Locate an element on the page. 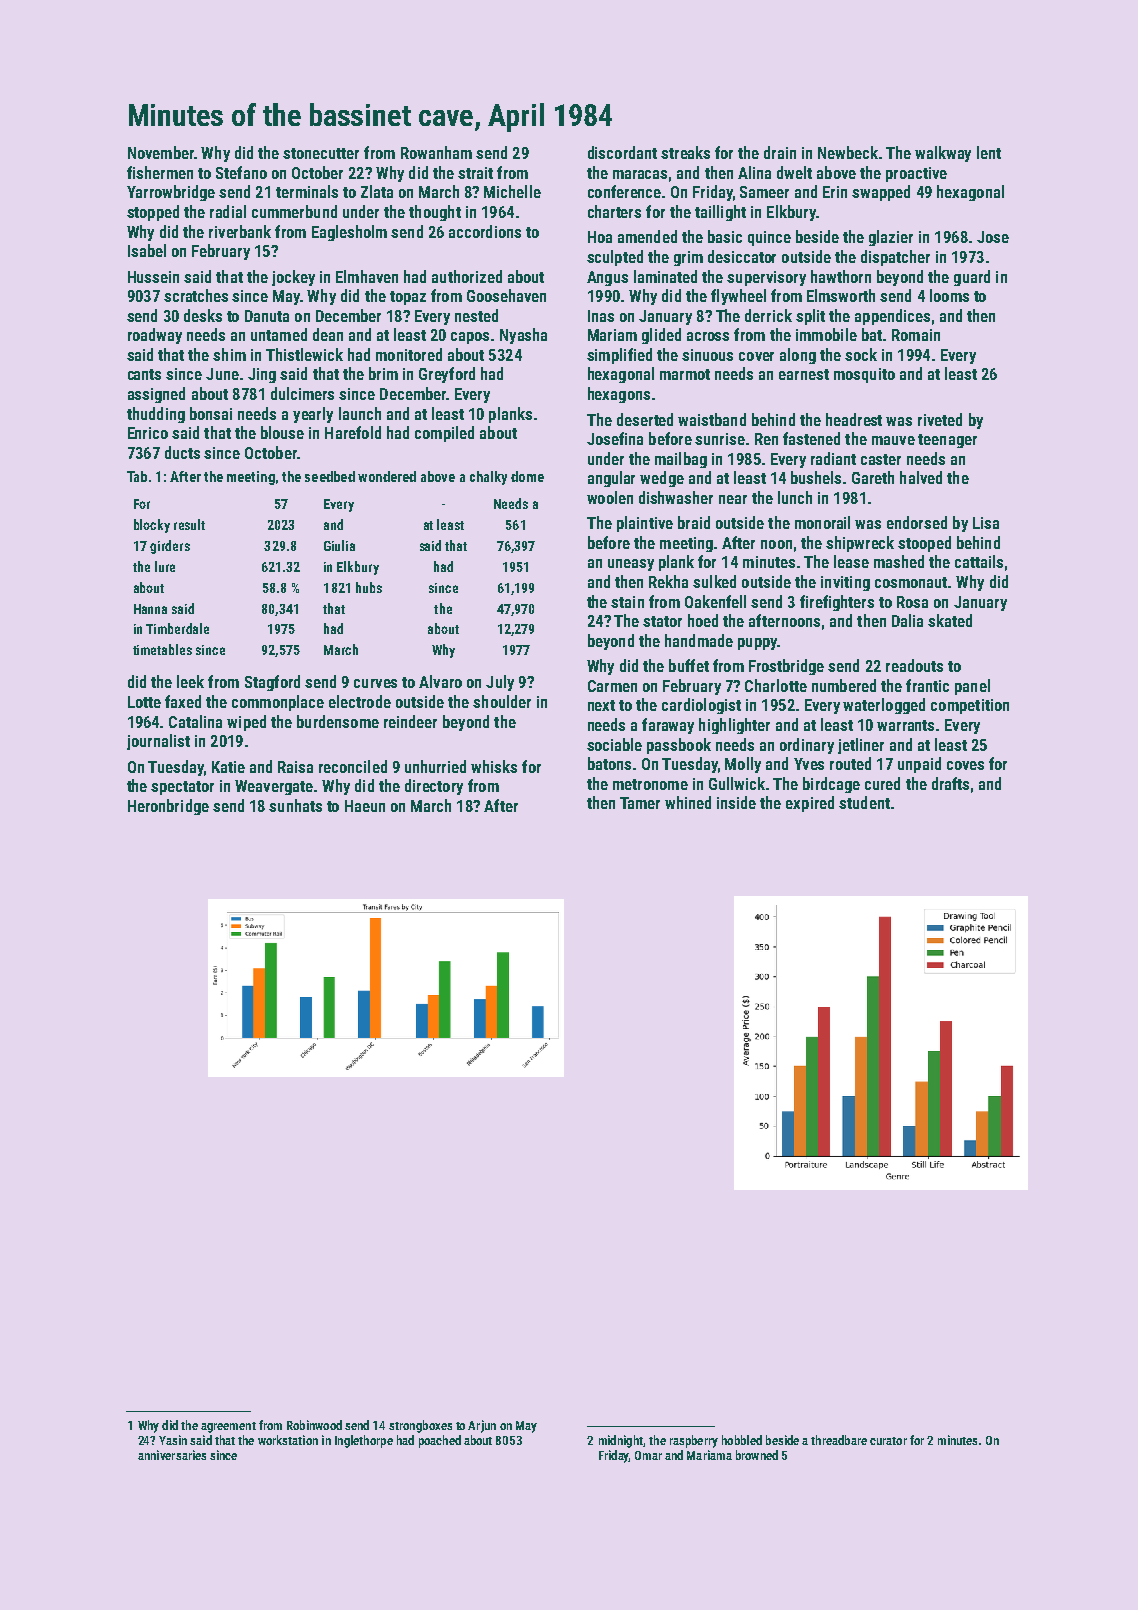 This document has width=1138, height=1610. student is located at coordinates (864, 802).
